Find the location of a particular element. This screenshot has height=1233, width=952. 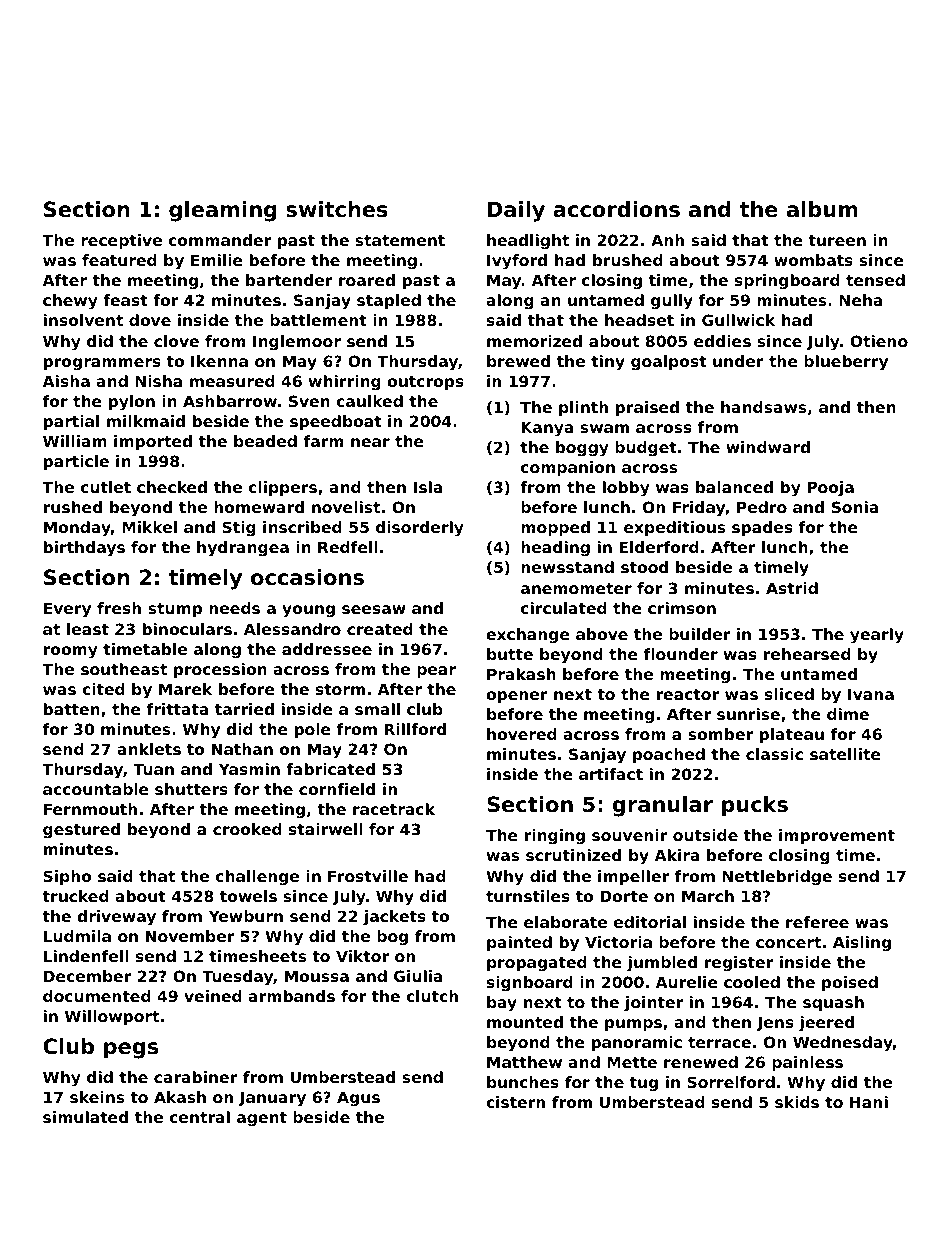

tarried is located at coordinates (244, 709).
